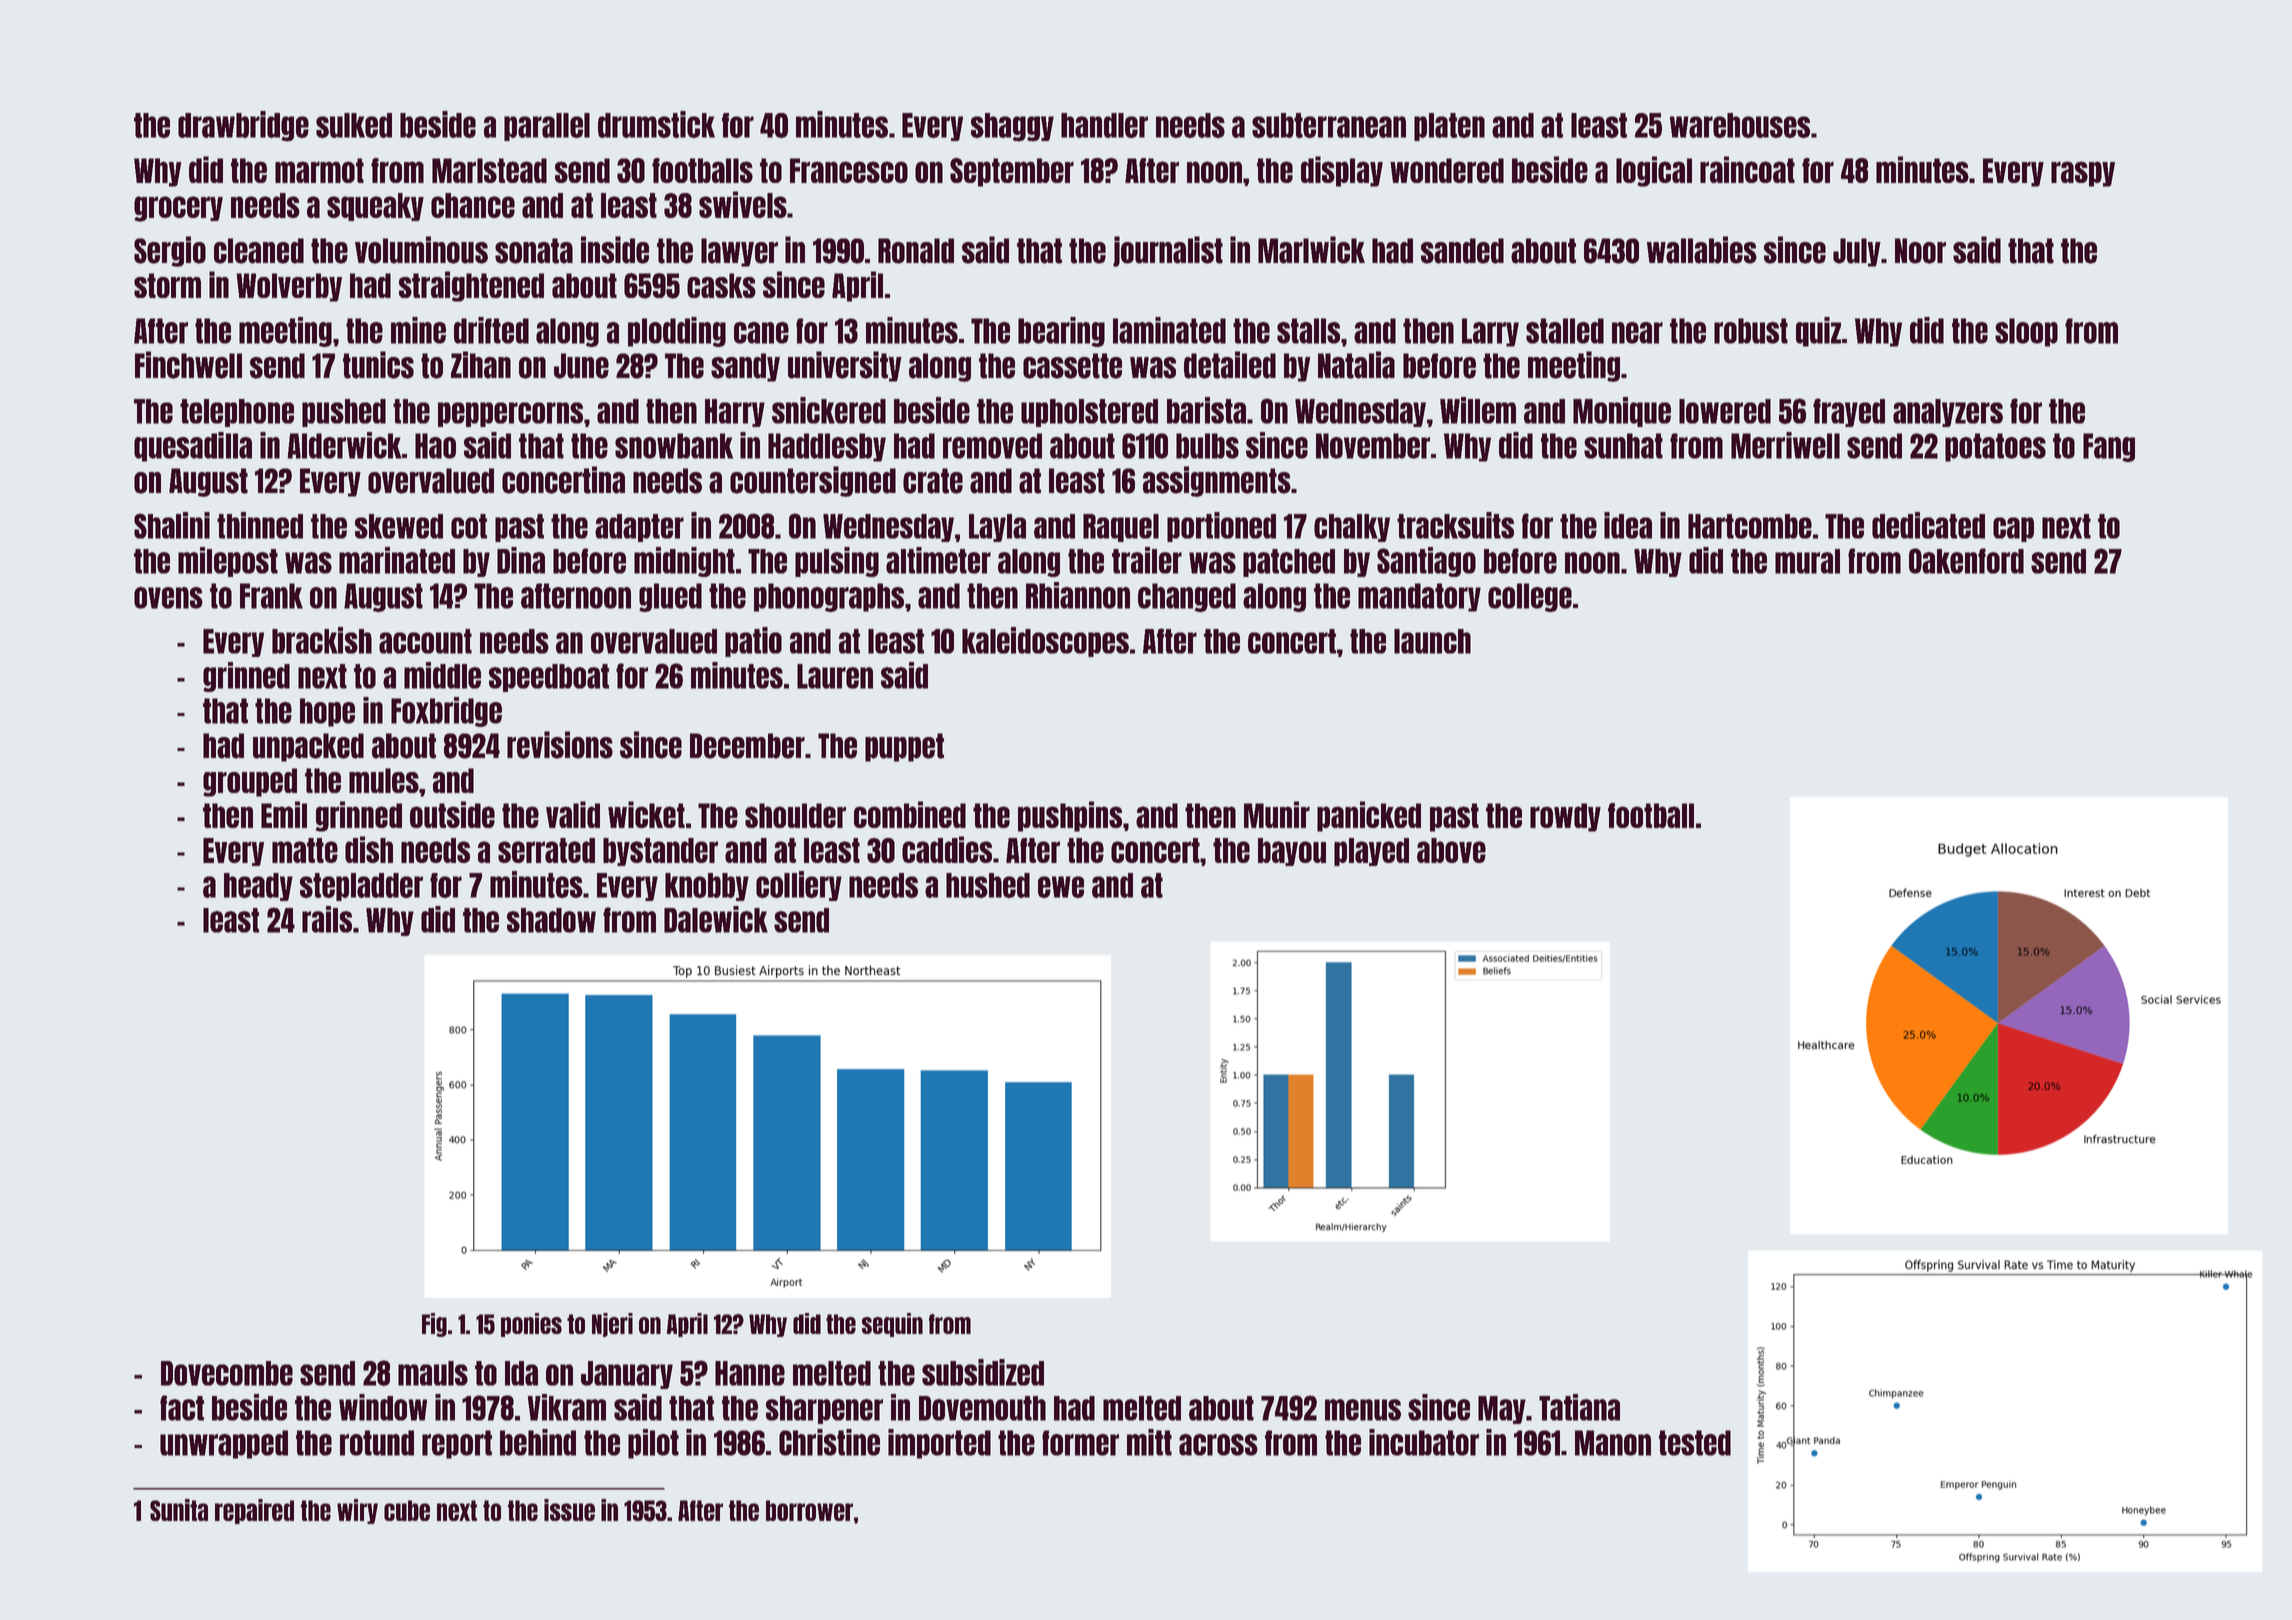  Describe the element at coordinates (1104, 125) in the screenshot. I see `handler` at that location.
